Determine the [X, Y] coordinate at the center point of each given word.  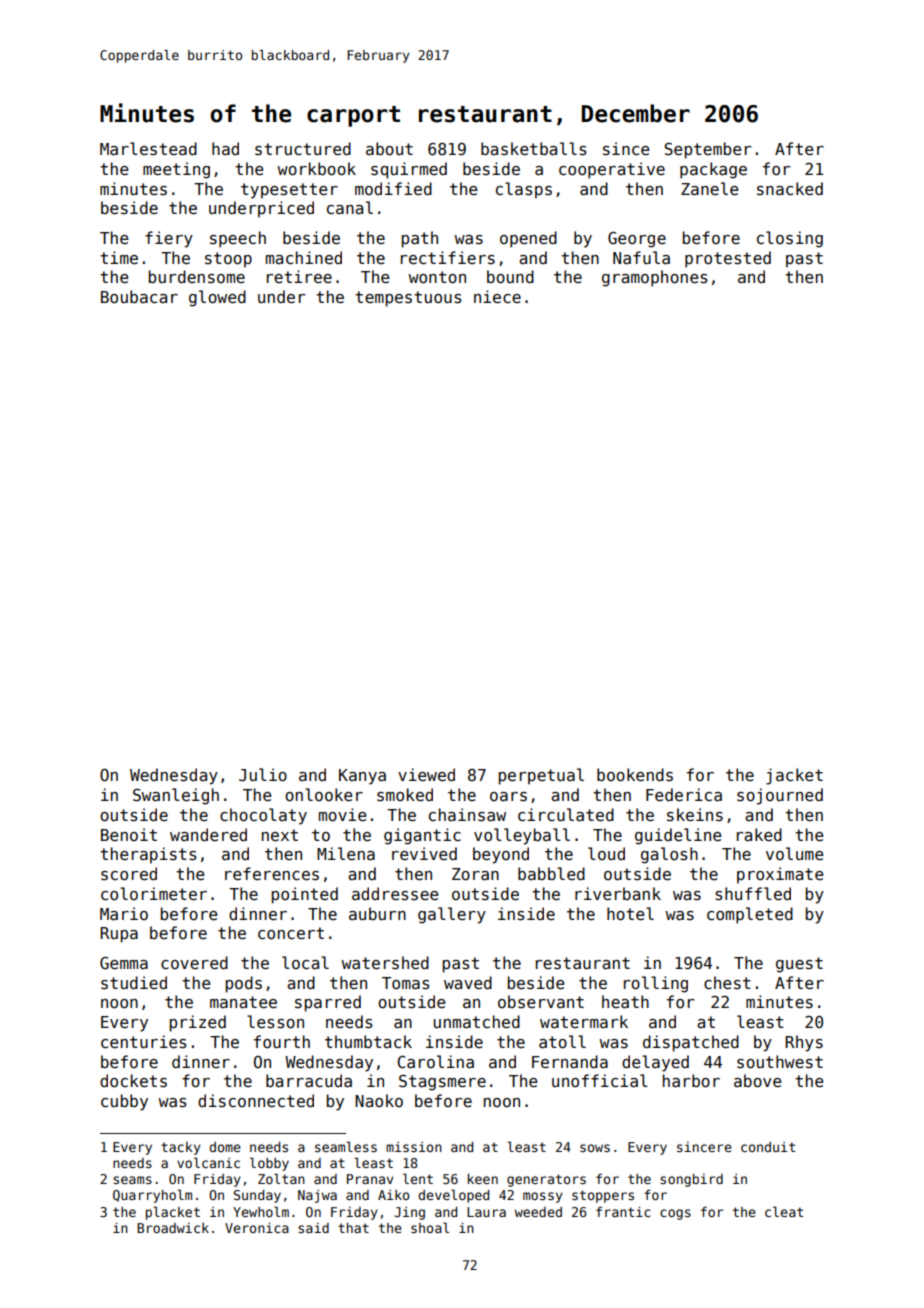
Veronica [257, 1228]
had [225, 148]
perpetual [541, 776]
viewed [426, 774]
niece [497, 296]
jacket [794, 776]
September [707, 150]
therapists [148, 855]
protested [728, 259]
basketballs [534, 149]
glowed [217, 298]
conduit [768, 1147]
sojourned [780, 796]
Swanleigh [176, 796]
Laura [486, 1212]
